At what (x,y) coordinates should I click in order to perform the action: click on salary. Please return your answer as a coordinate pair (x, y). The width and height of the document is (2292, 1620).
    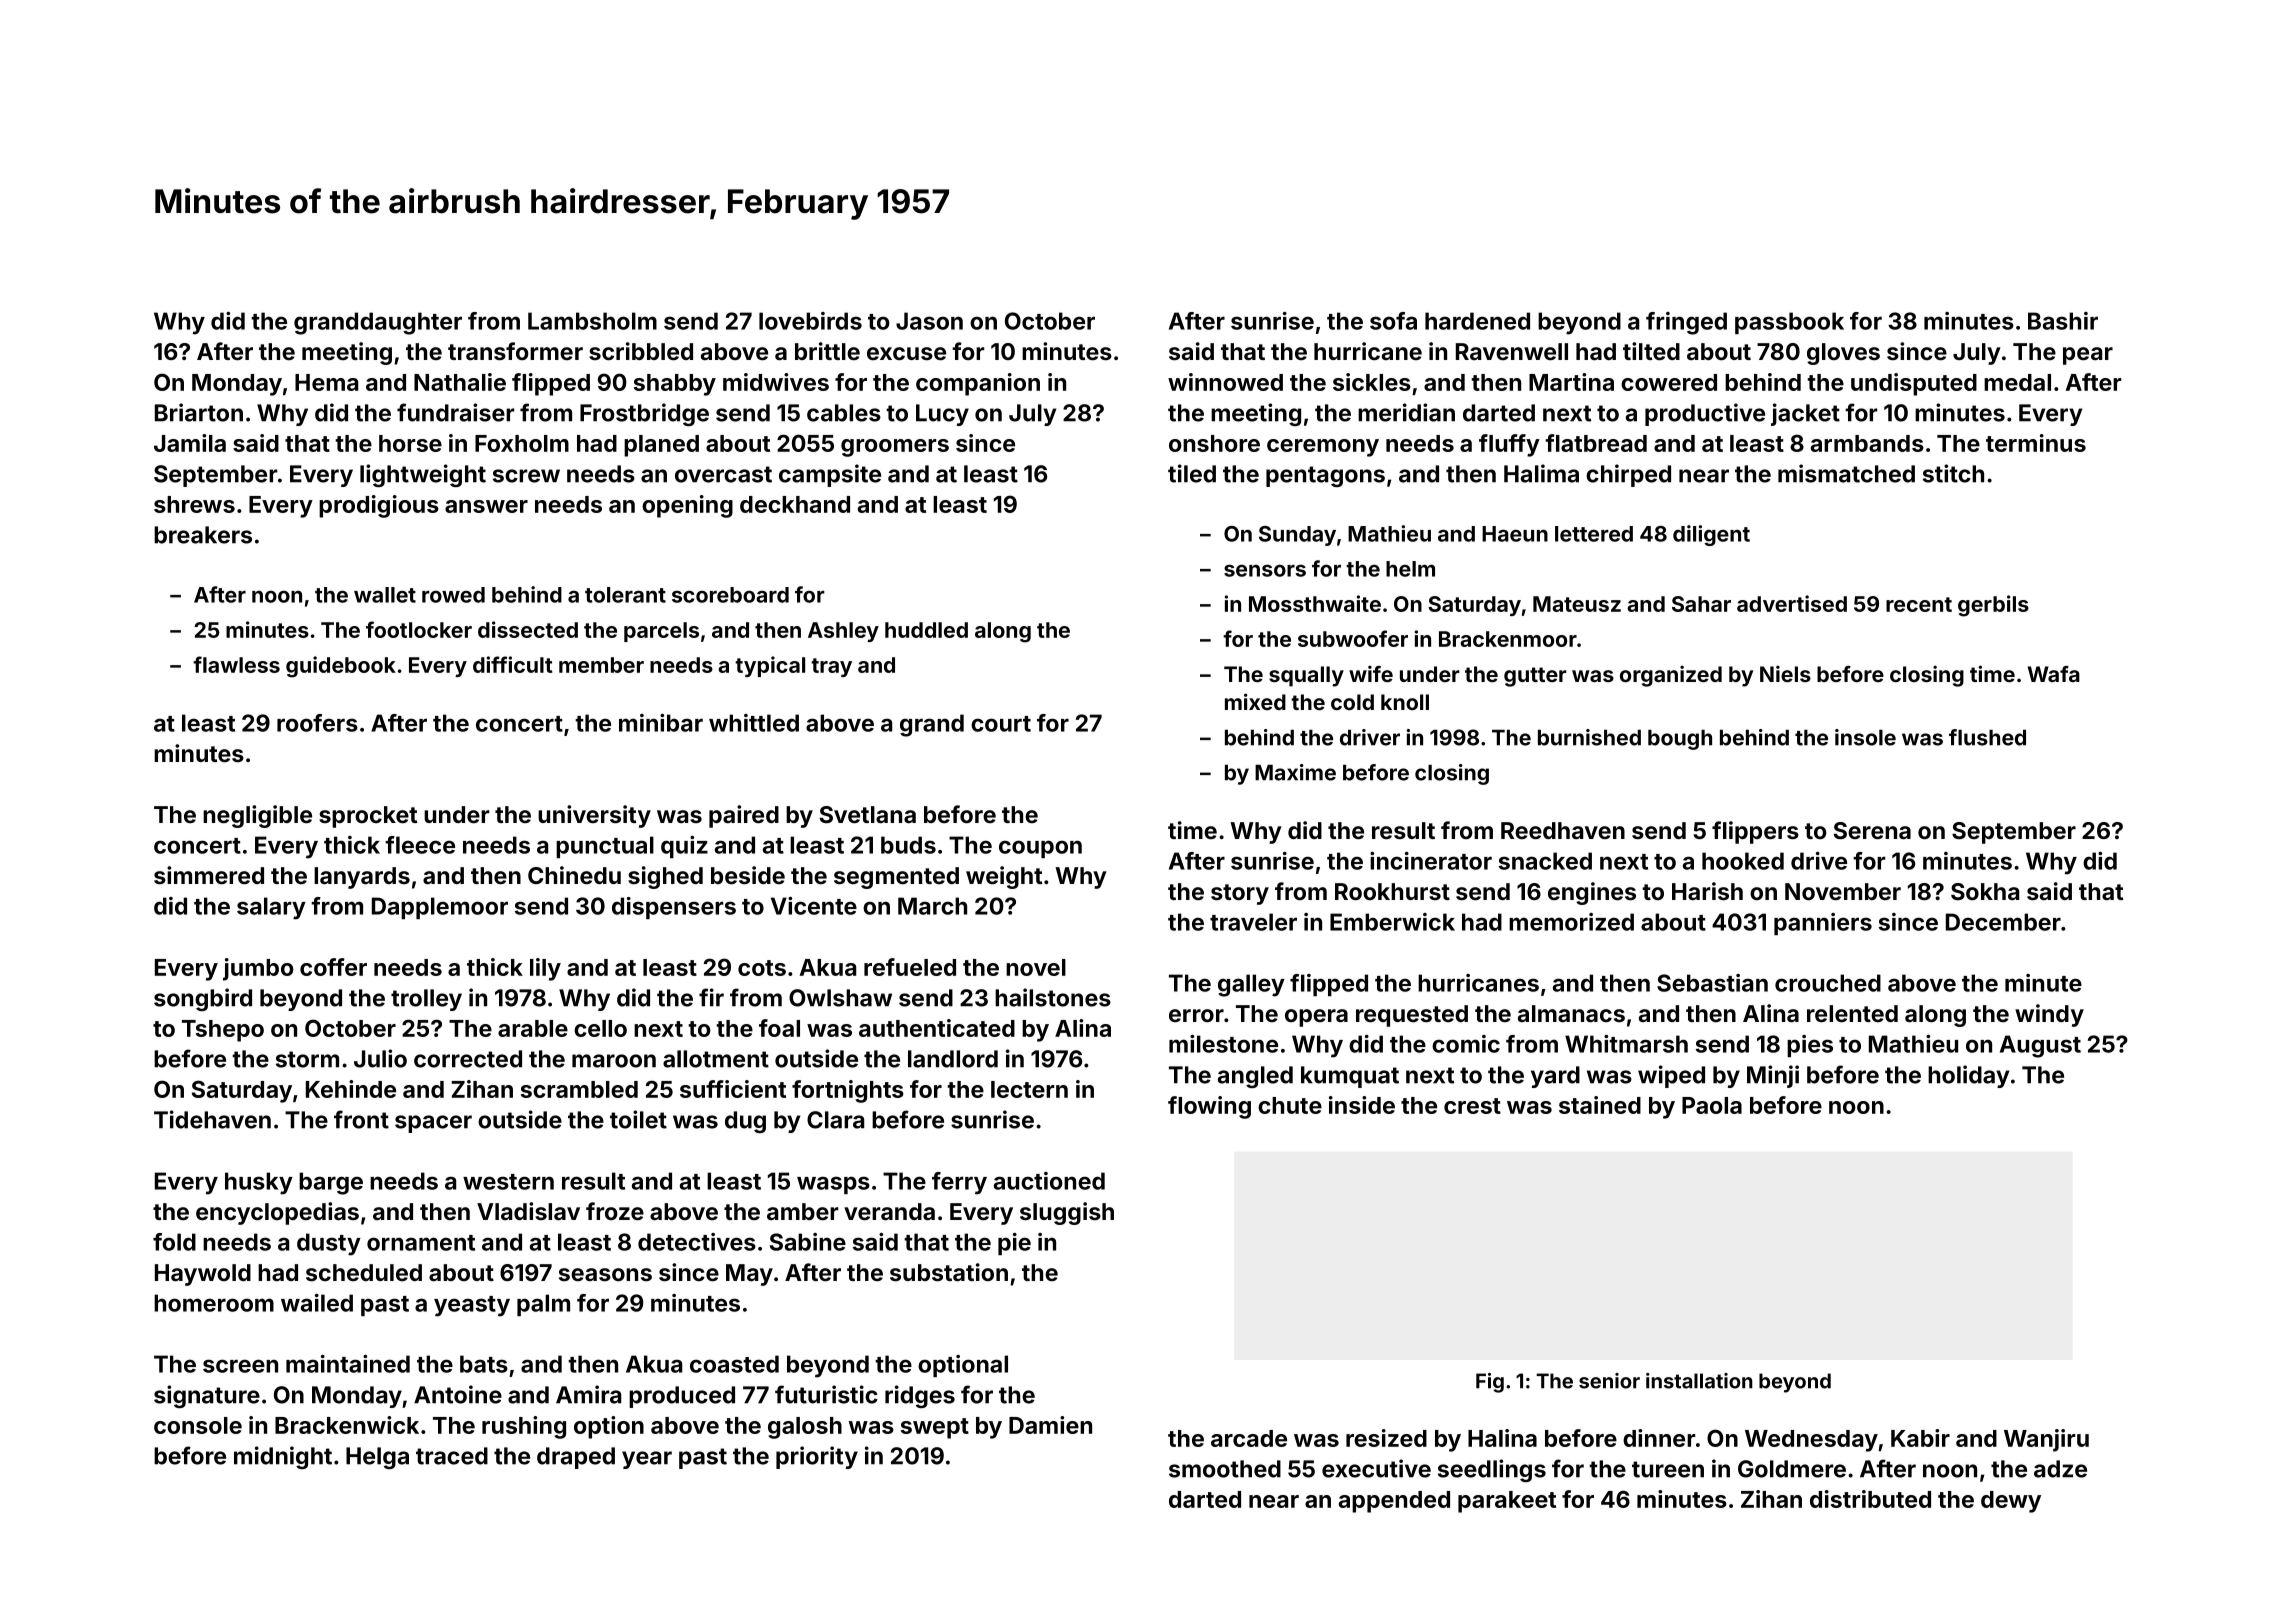
    Looking at the image, I should click on (271, 908).
